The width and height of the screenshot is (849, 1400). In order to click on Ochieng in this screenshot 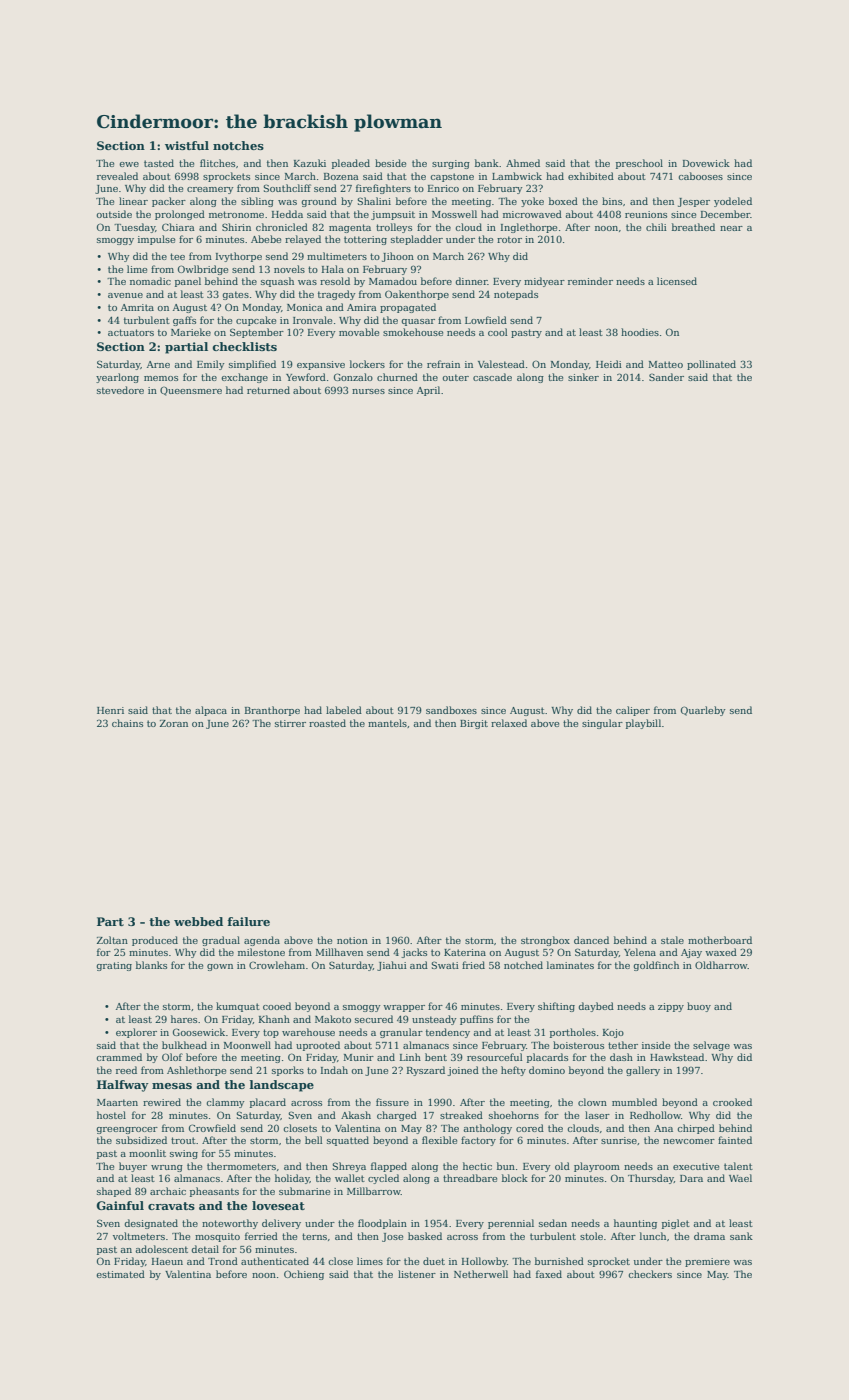, I will do `click(304, 1275)`.
